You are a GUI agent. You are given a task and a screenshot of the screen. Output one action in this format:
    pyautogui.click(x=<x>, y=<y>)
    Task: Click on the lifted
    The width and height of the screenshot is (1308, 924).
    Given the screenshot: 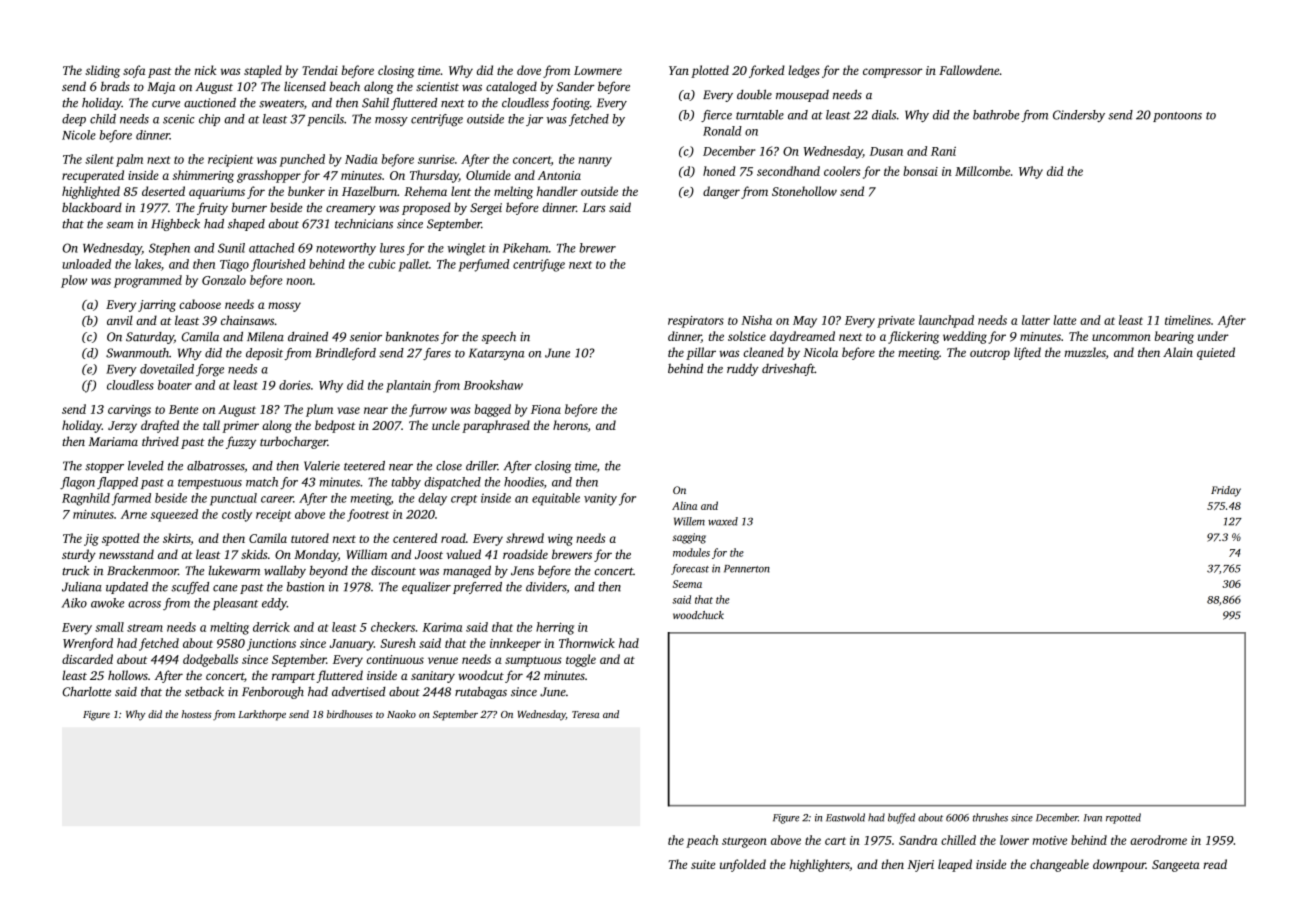 What is the action you would take?
    pyautogui.click(x=1027, y=353)
